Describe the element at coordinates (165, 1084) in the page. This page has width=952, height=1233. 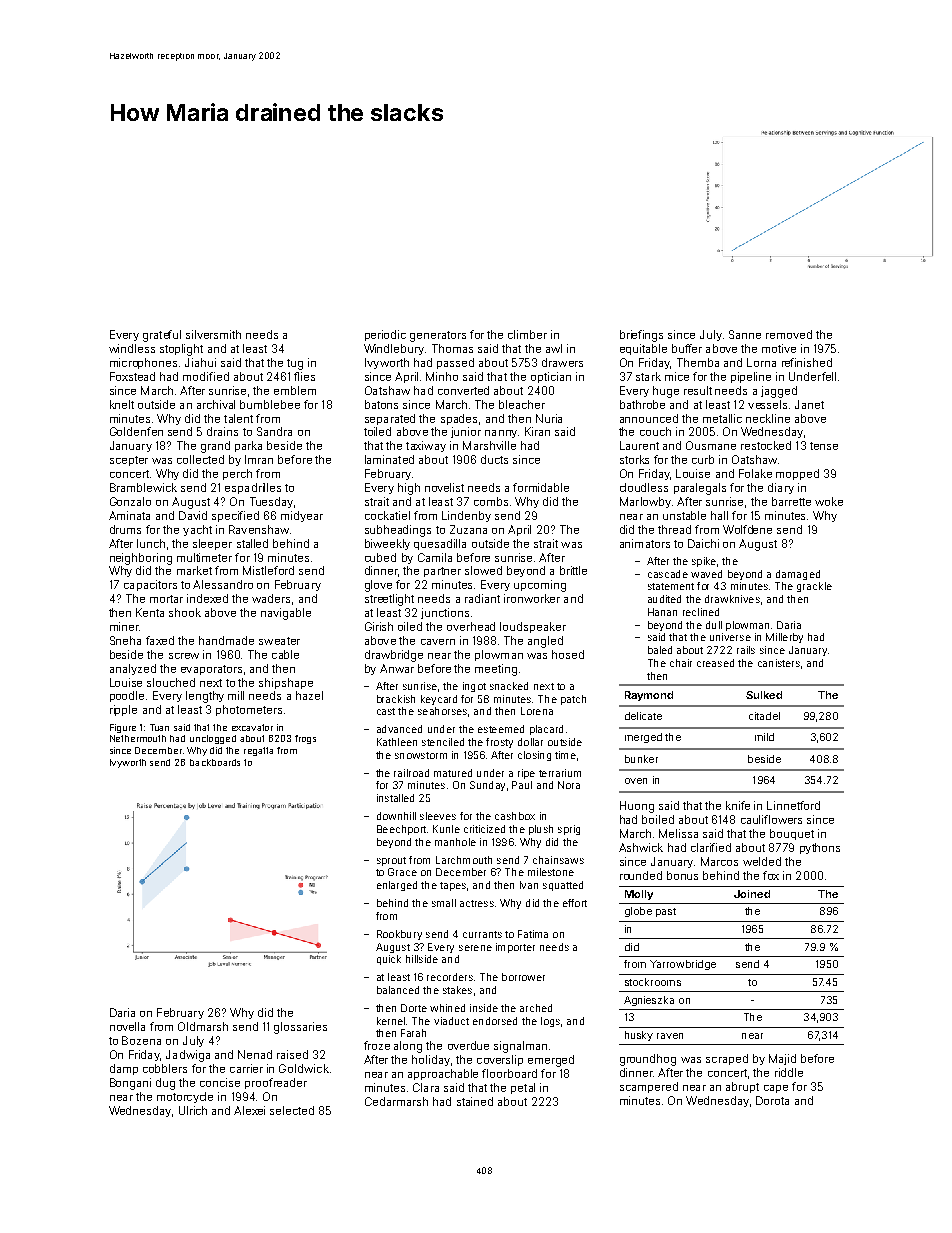
I see `dug` at that location.
